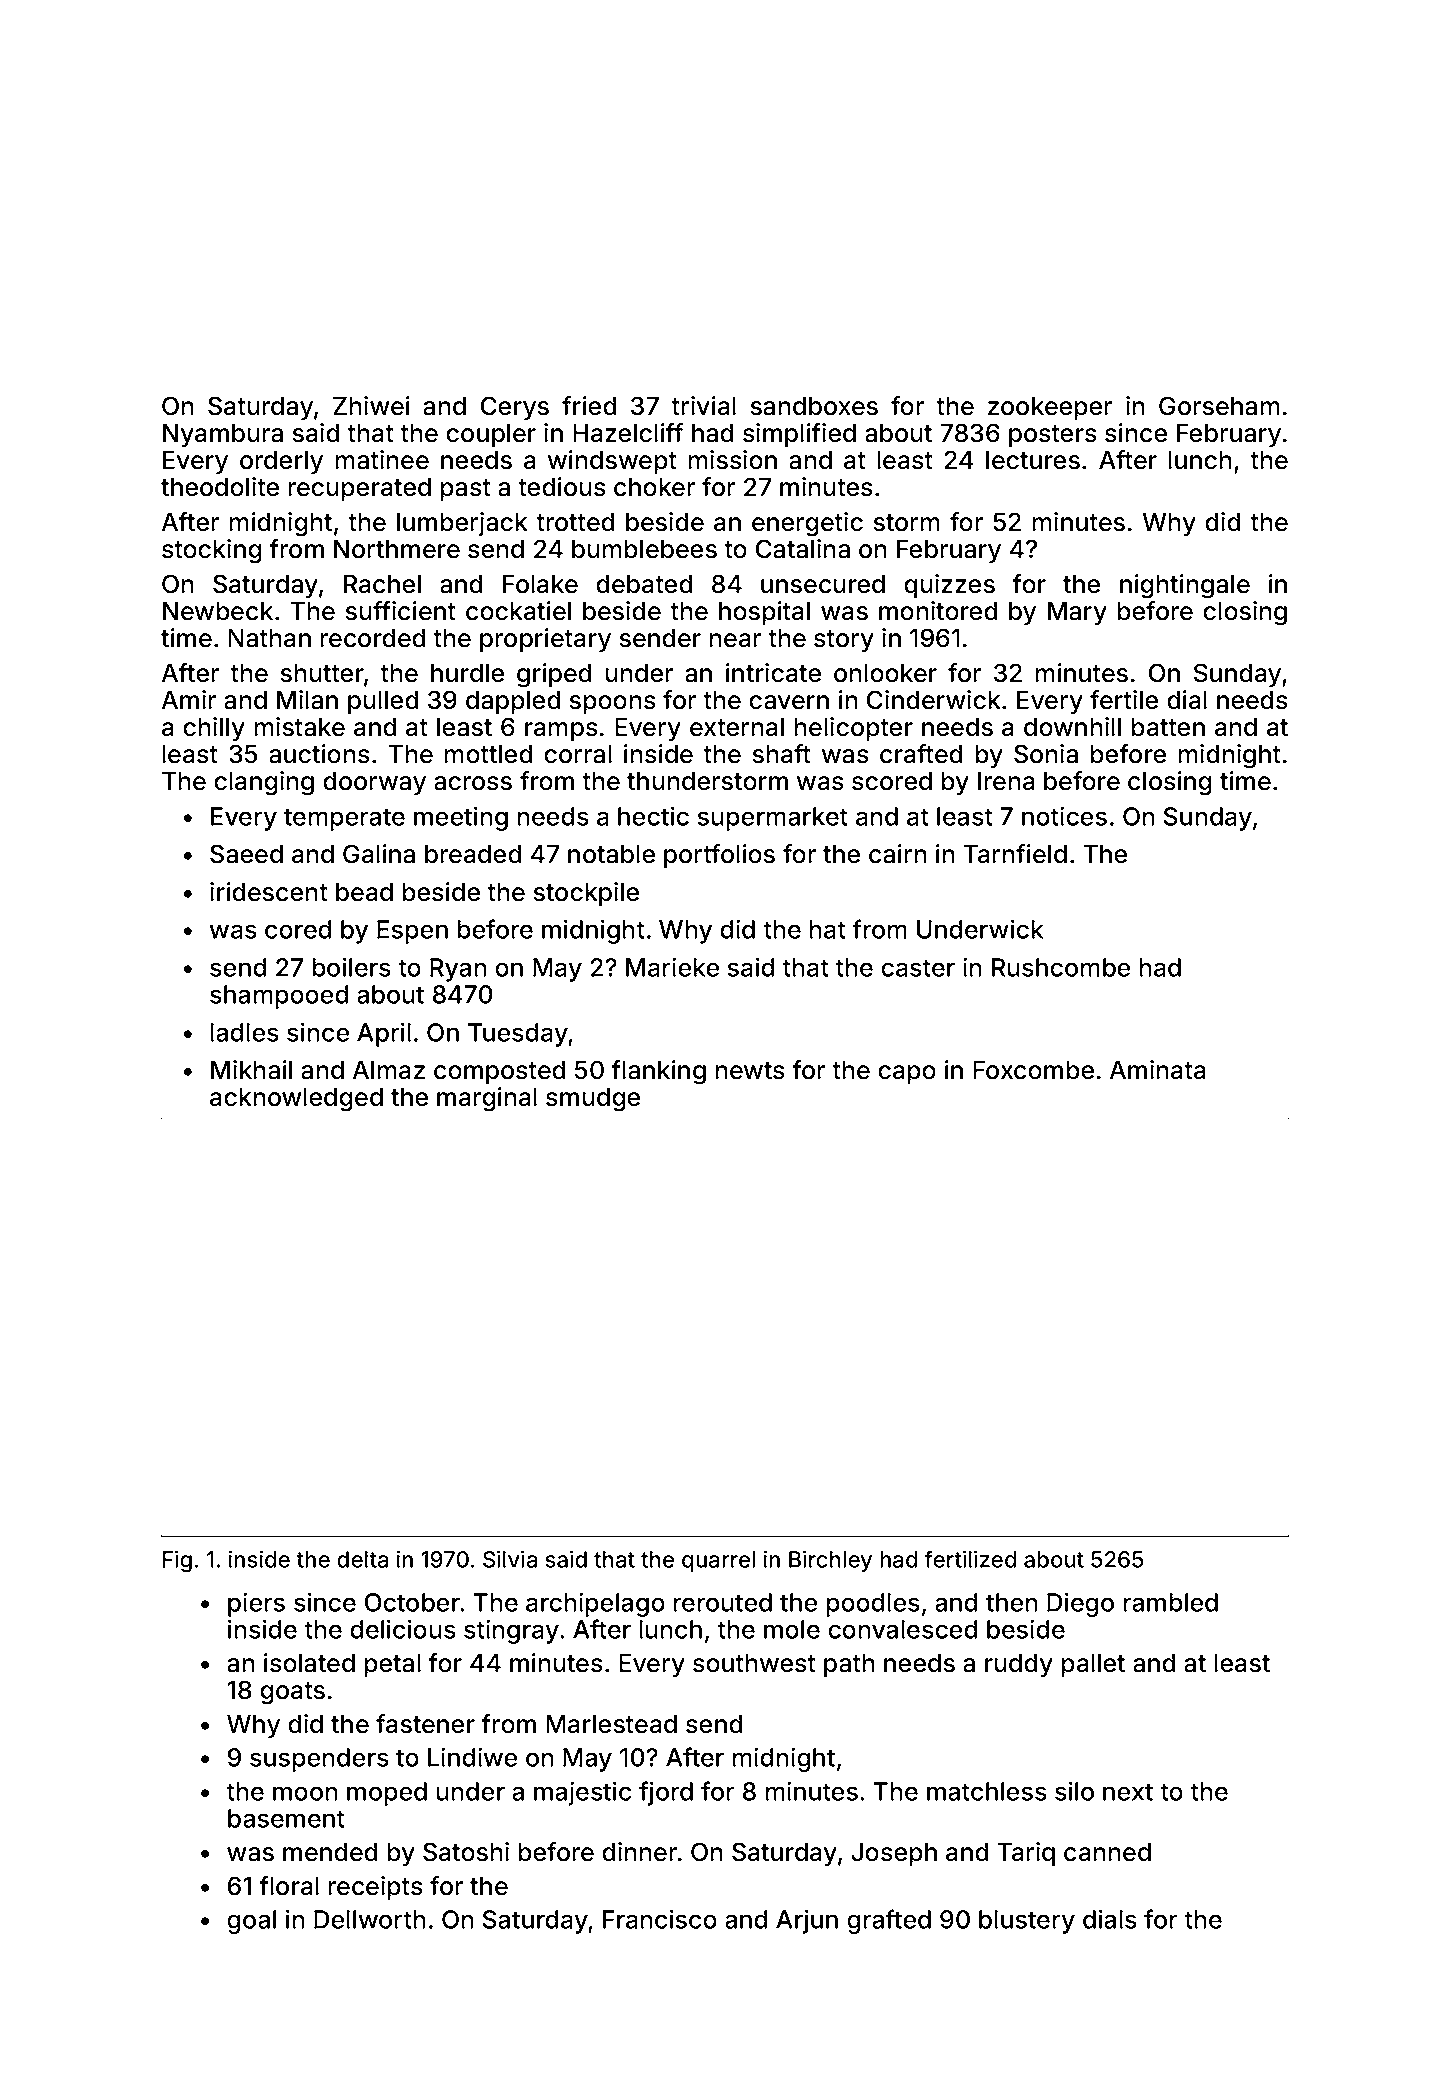  What do you see at coordinates (319, 1760) in the image?
I see `suspenders` at bounding box center [319, 1760].
